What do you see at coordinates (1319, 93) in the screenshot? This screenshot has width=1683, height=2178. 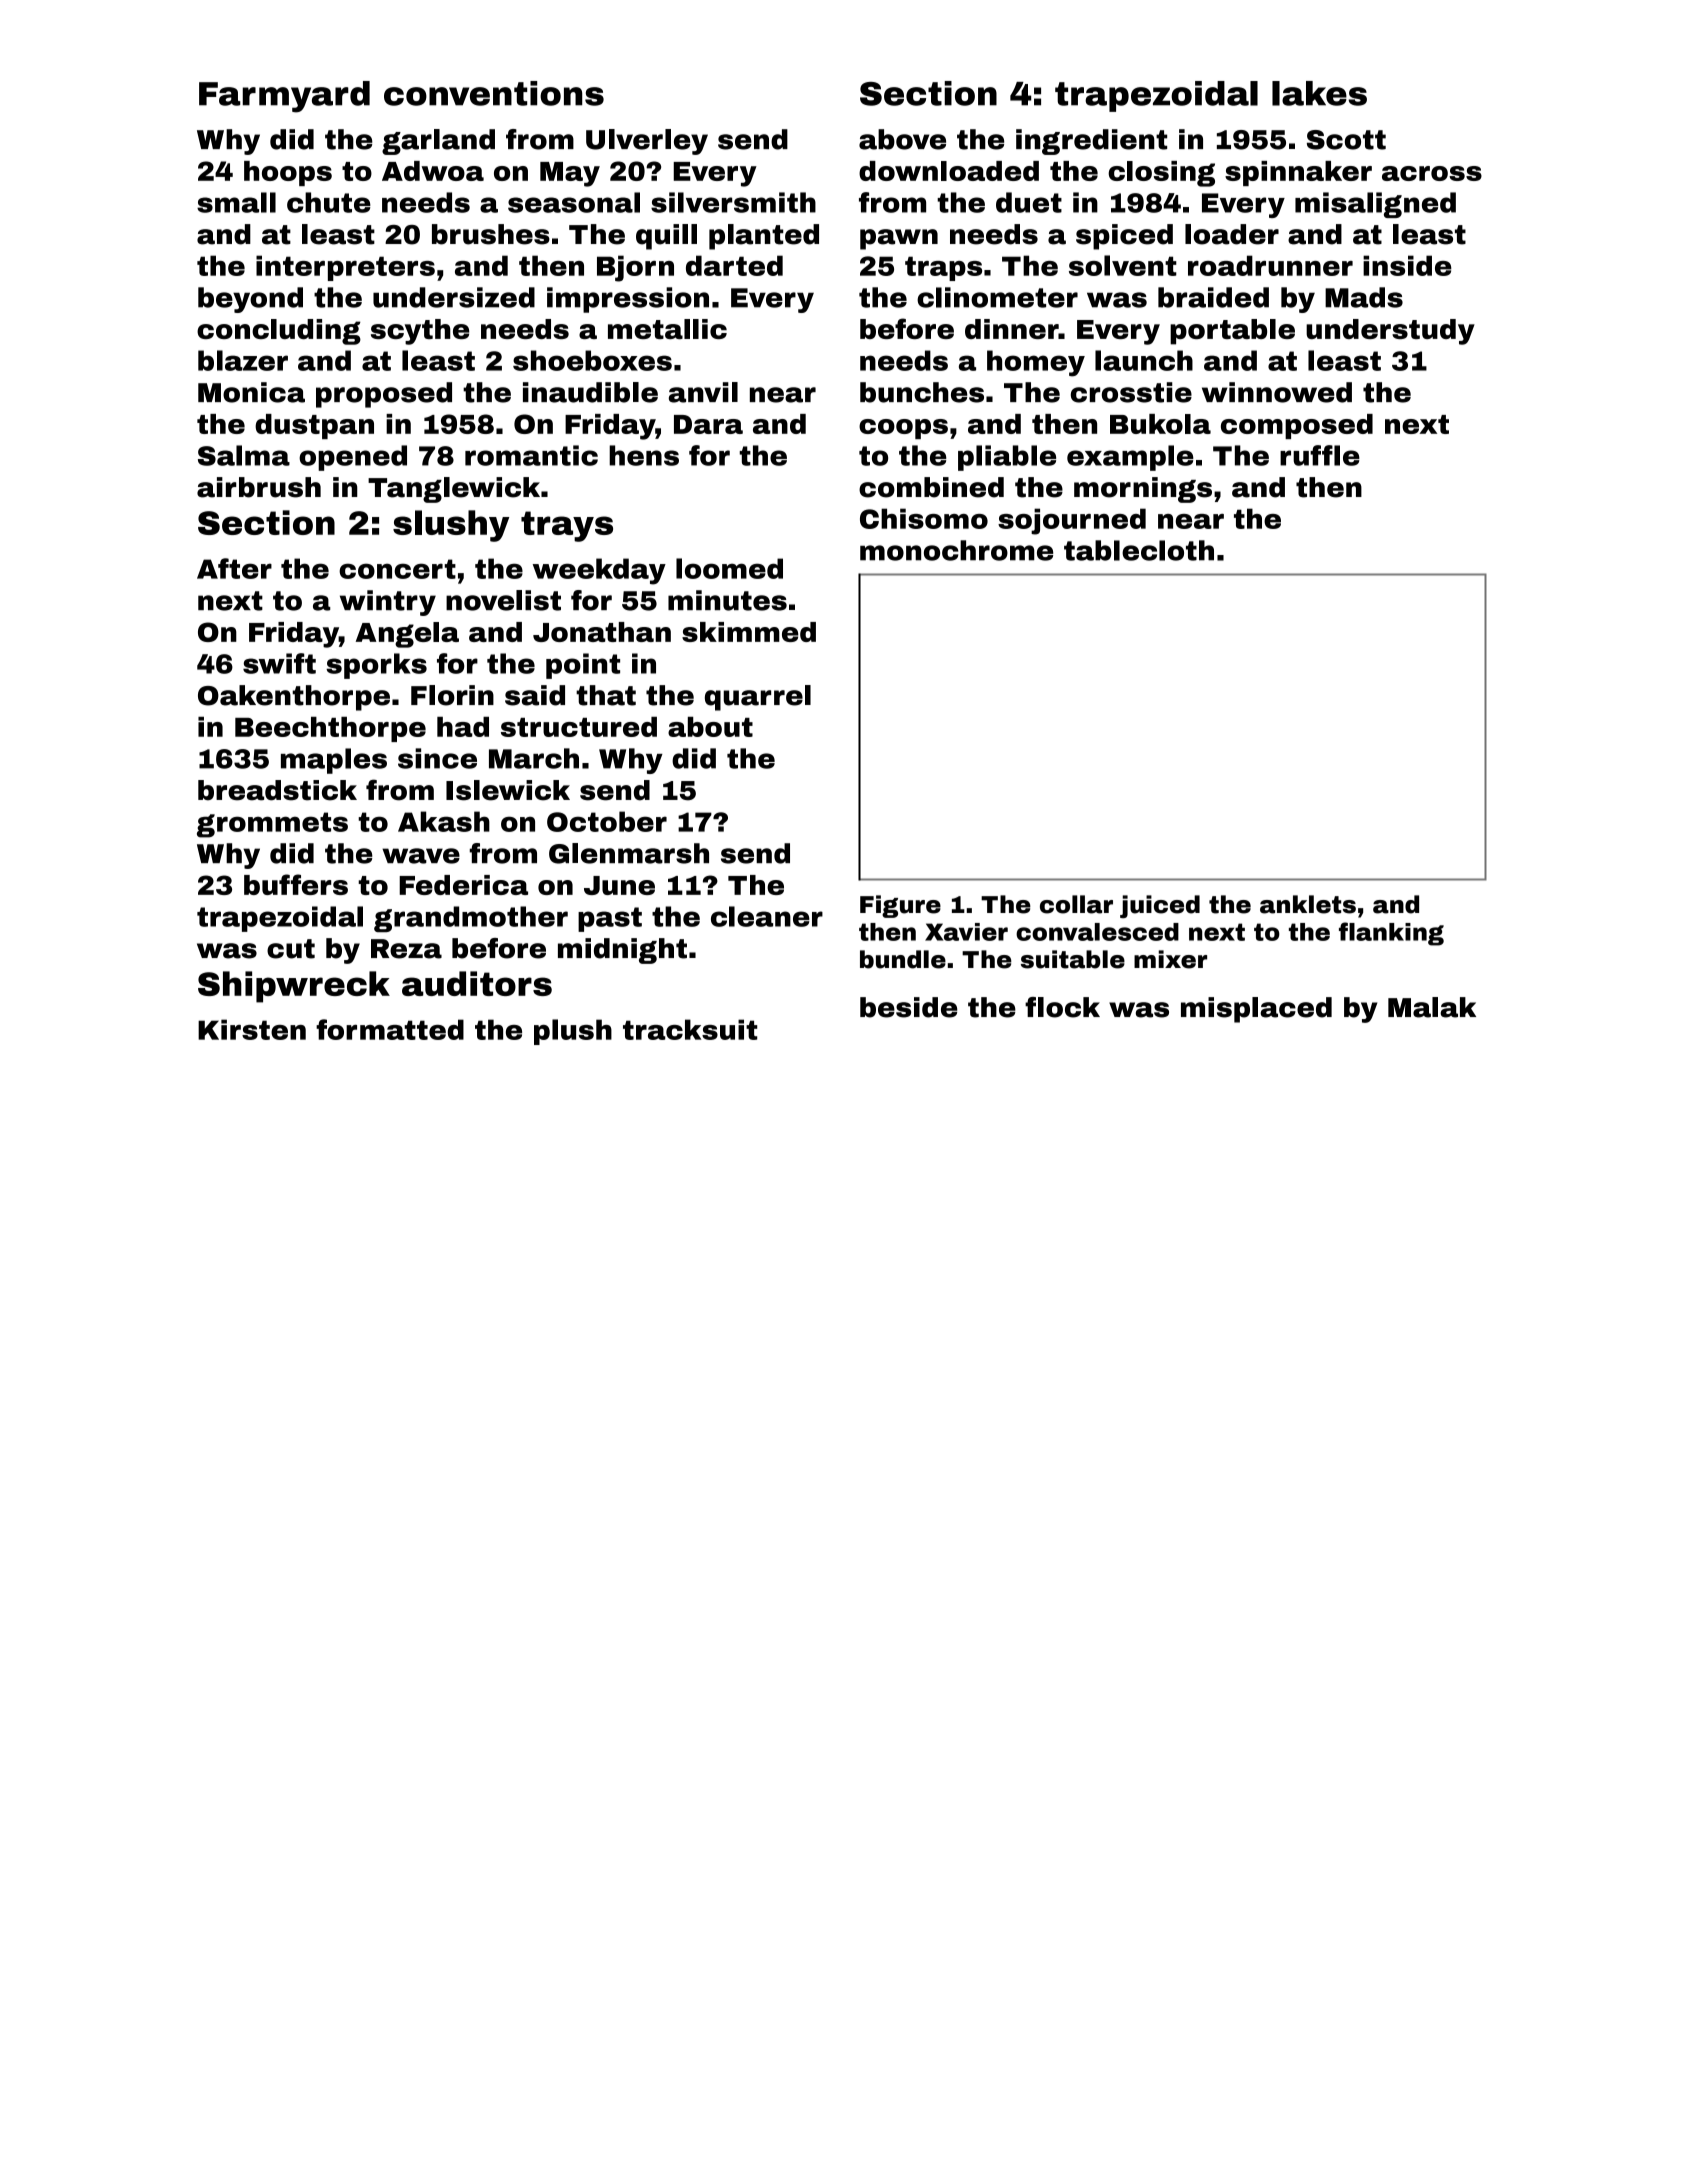 I see `lakes` at bounding box center [1319, 93].
